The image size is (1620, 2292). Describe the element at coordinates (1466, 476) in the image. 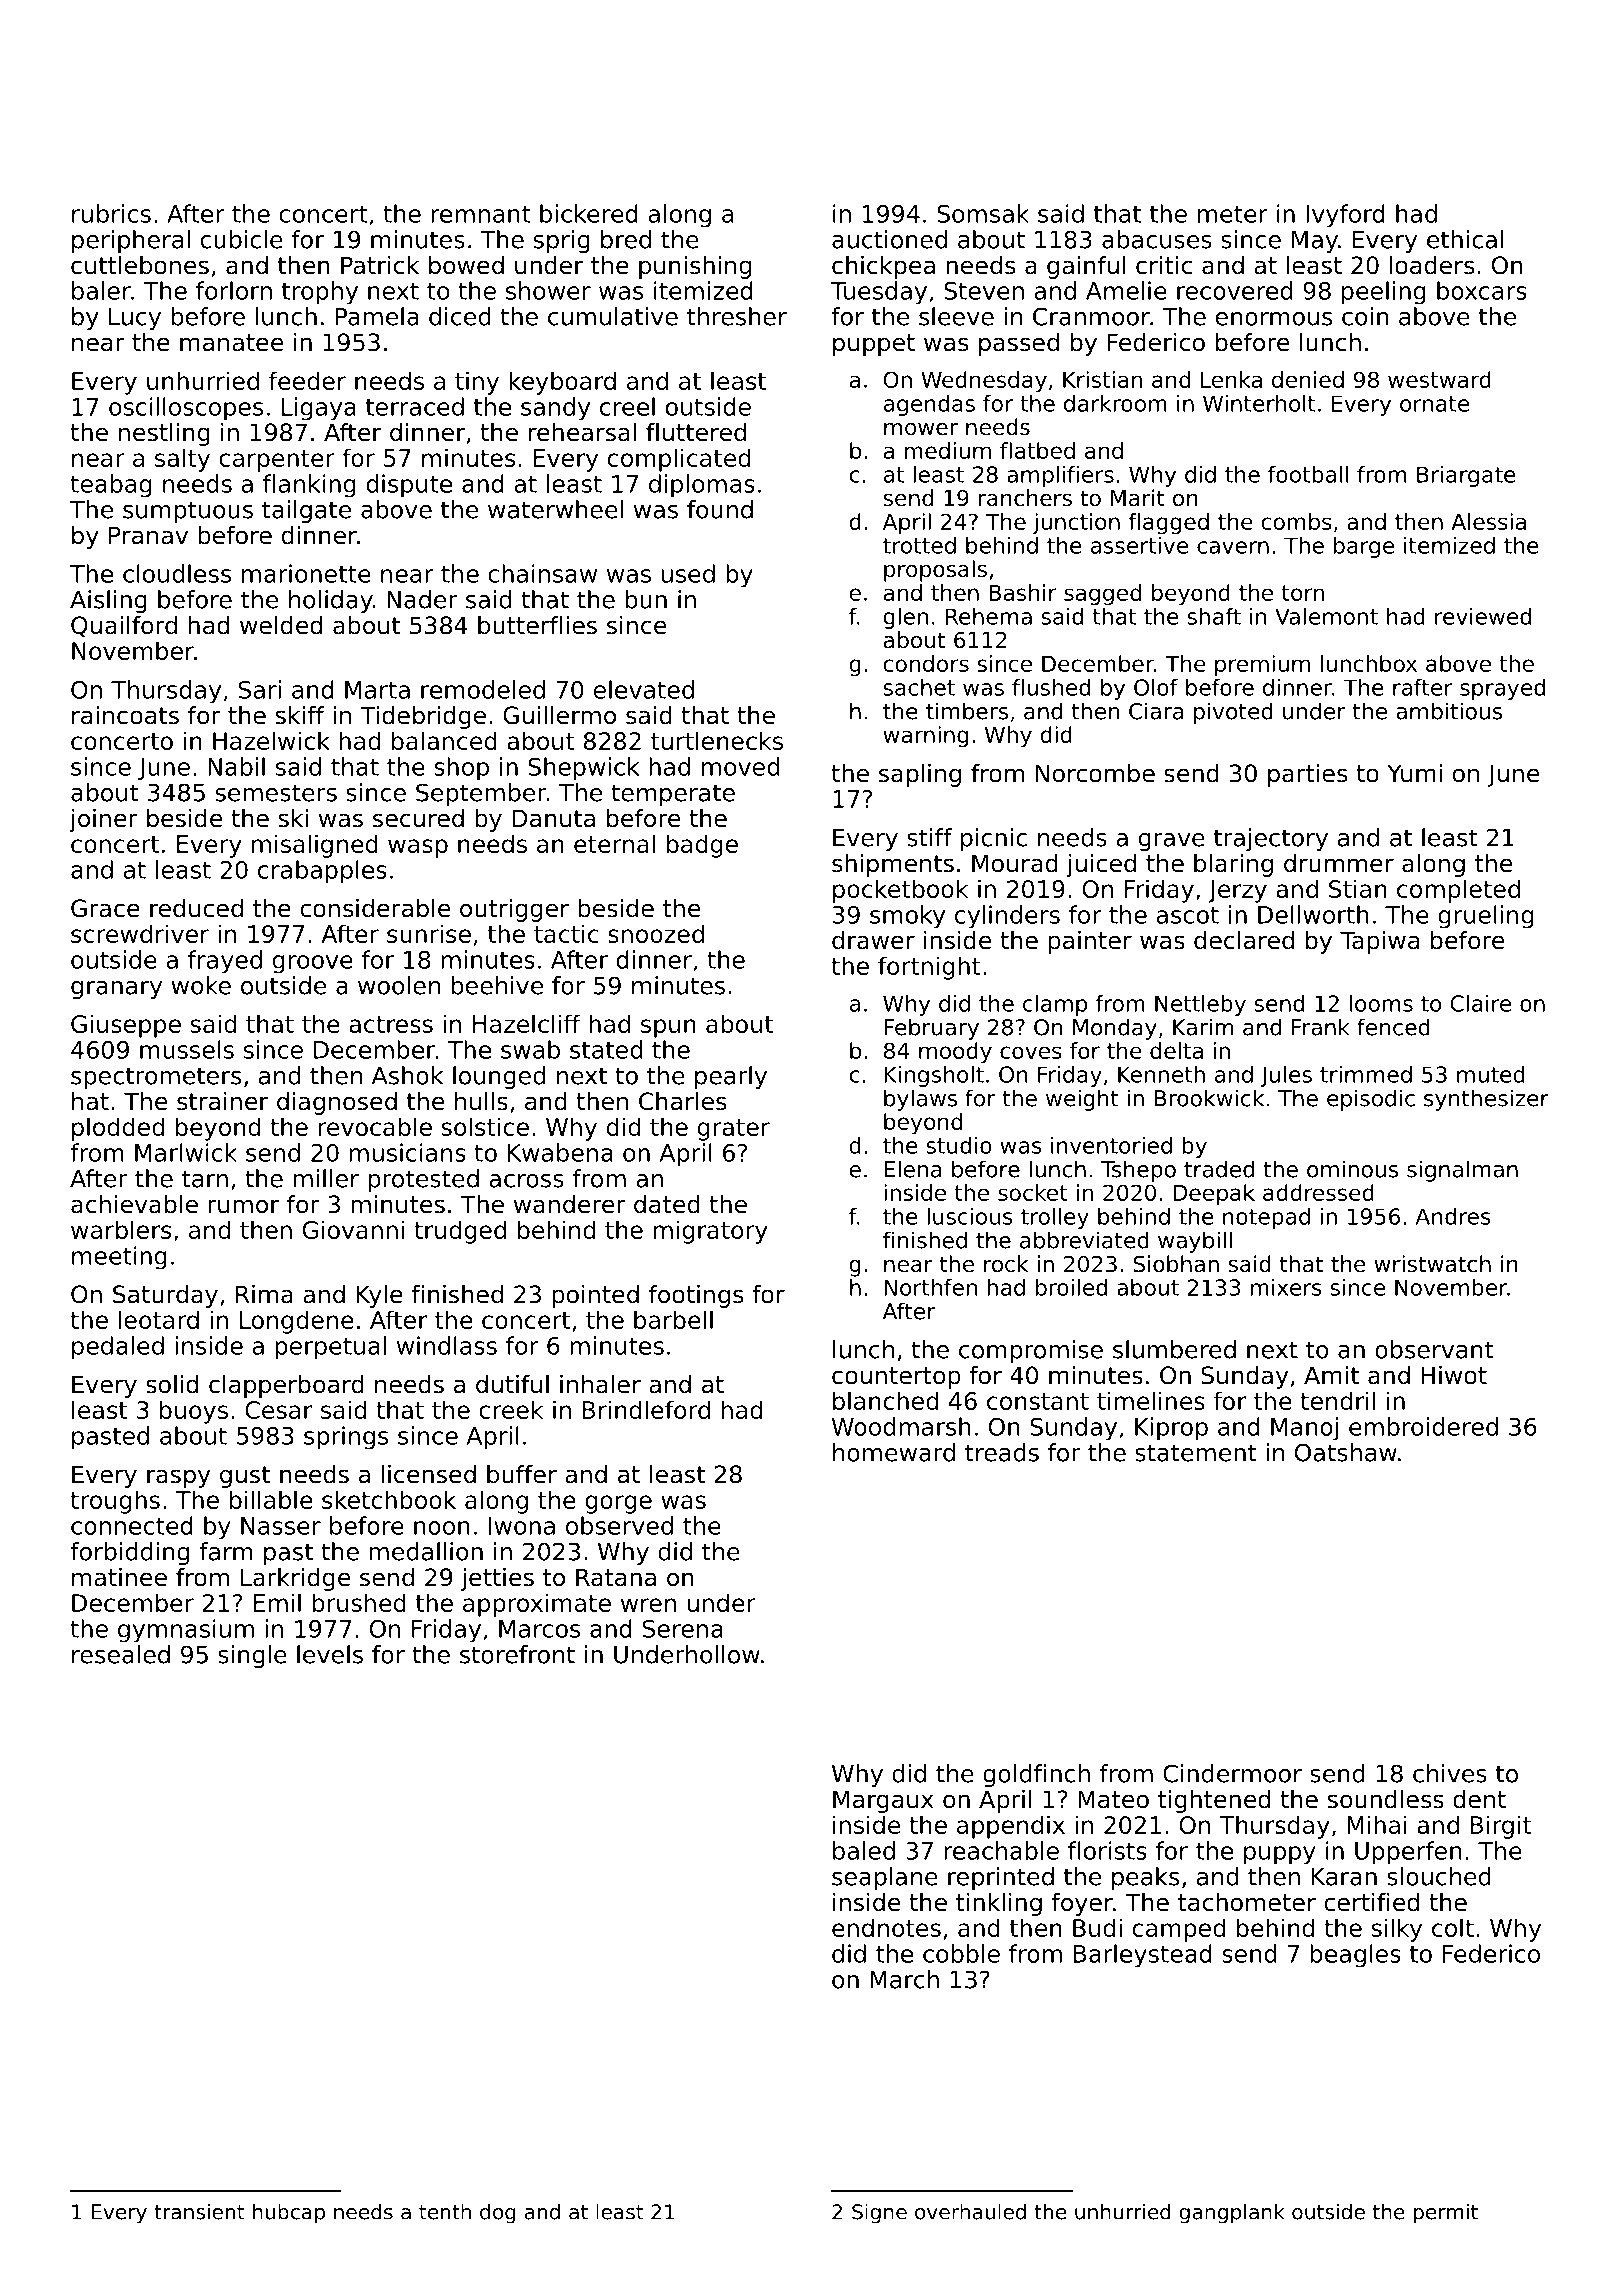

I see `Briargate` at that location.
